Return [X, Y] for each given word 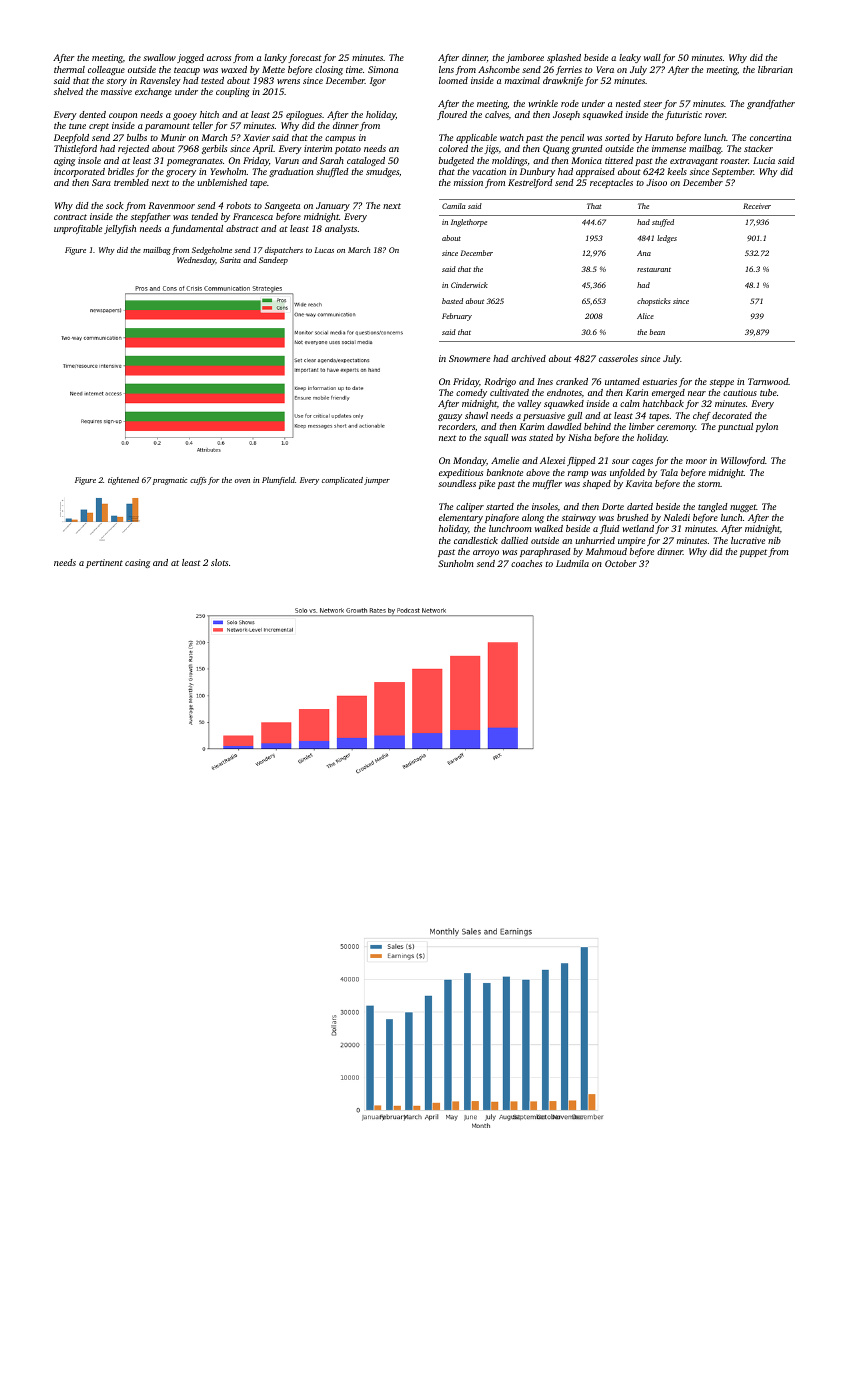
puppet [753, 553]
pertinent [104, 563]
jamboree [525, 58]
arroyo [486, 553]
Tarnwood [768, 381]
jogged [190, 58]
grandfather [771, 104]
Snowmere [469, 358]
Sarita [230, 260]
